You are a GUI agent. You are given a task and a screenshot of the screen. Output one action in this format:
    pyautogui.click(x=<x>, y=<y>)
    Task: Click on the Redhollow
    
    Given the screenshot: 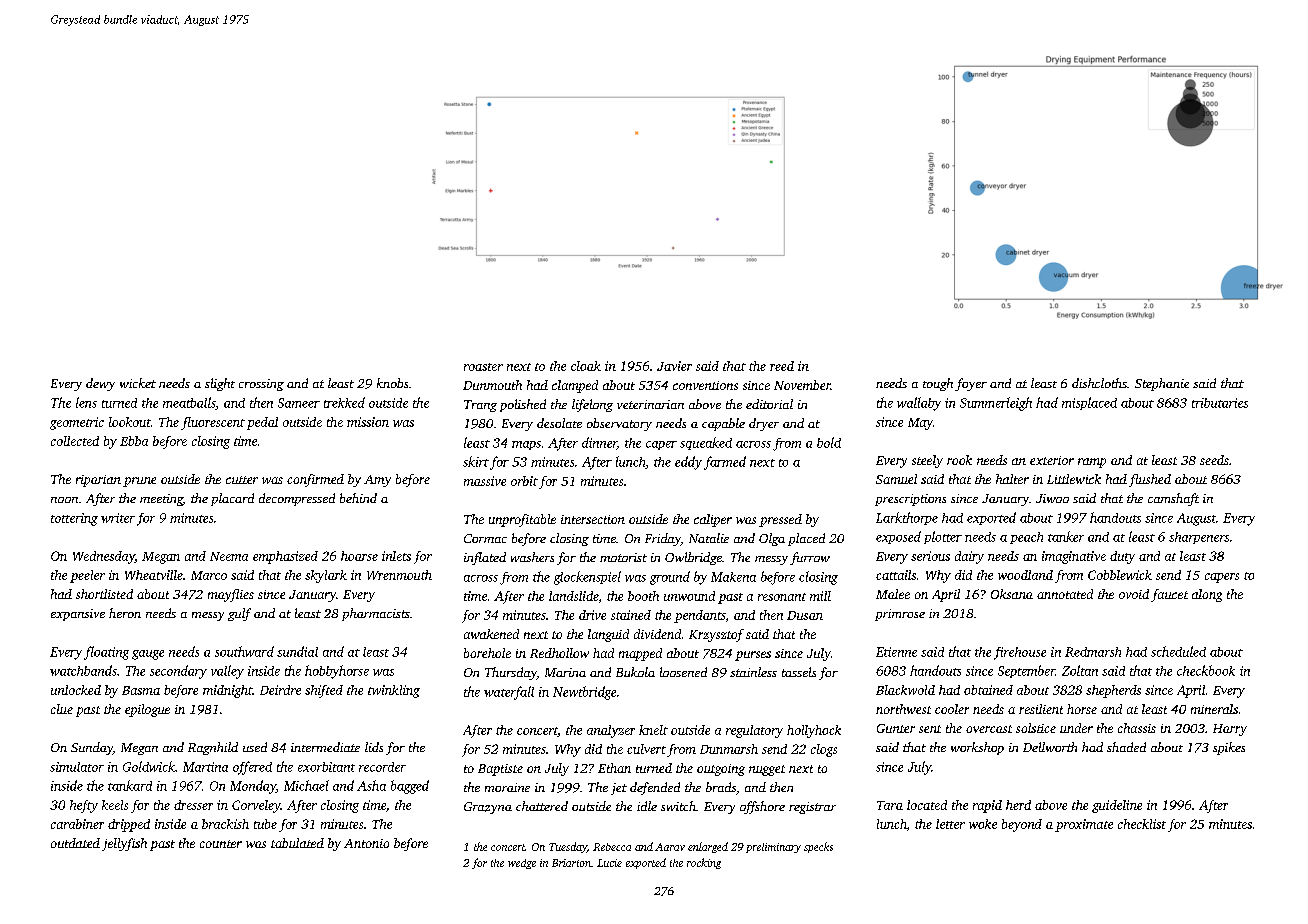 What is the action you would take?
    pyautogui.click(x=559, y=653)
